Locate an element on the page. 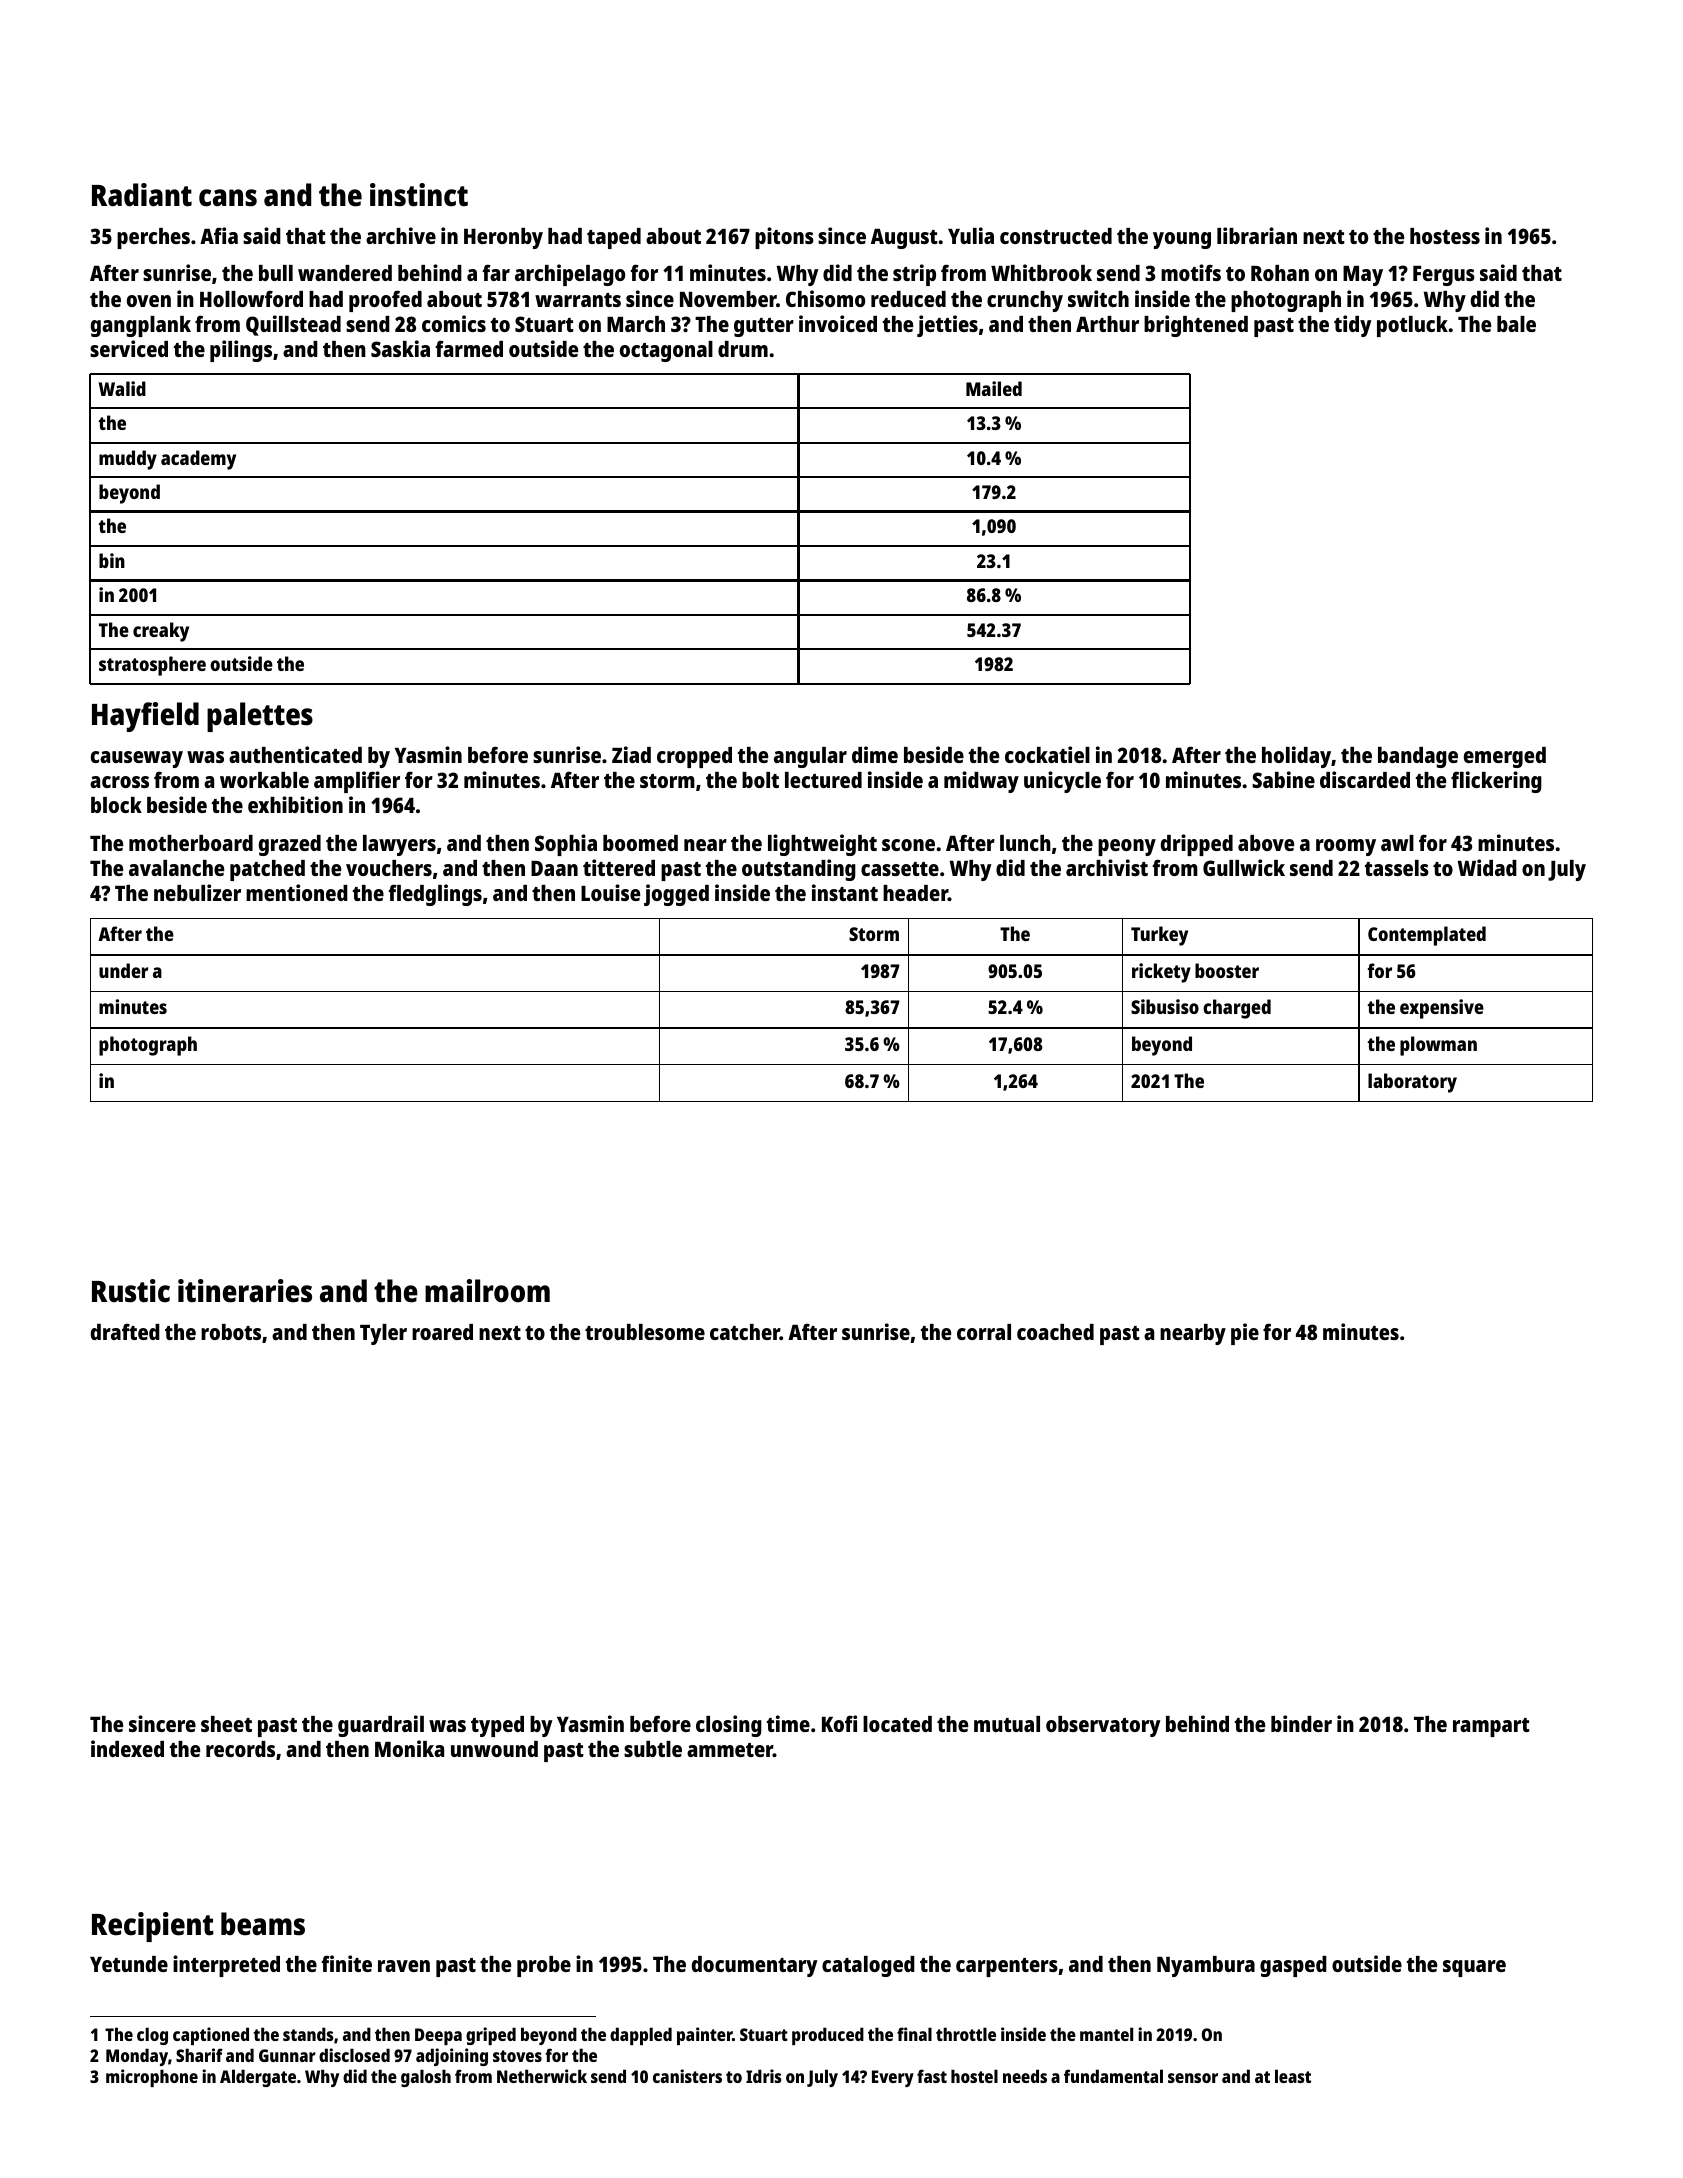  catcher is located at coordinates (745, 1332).
